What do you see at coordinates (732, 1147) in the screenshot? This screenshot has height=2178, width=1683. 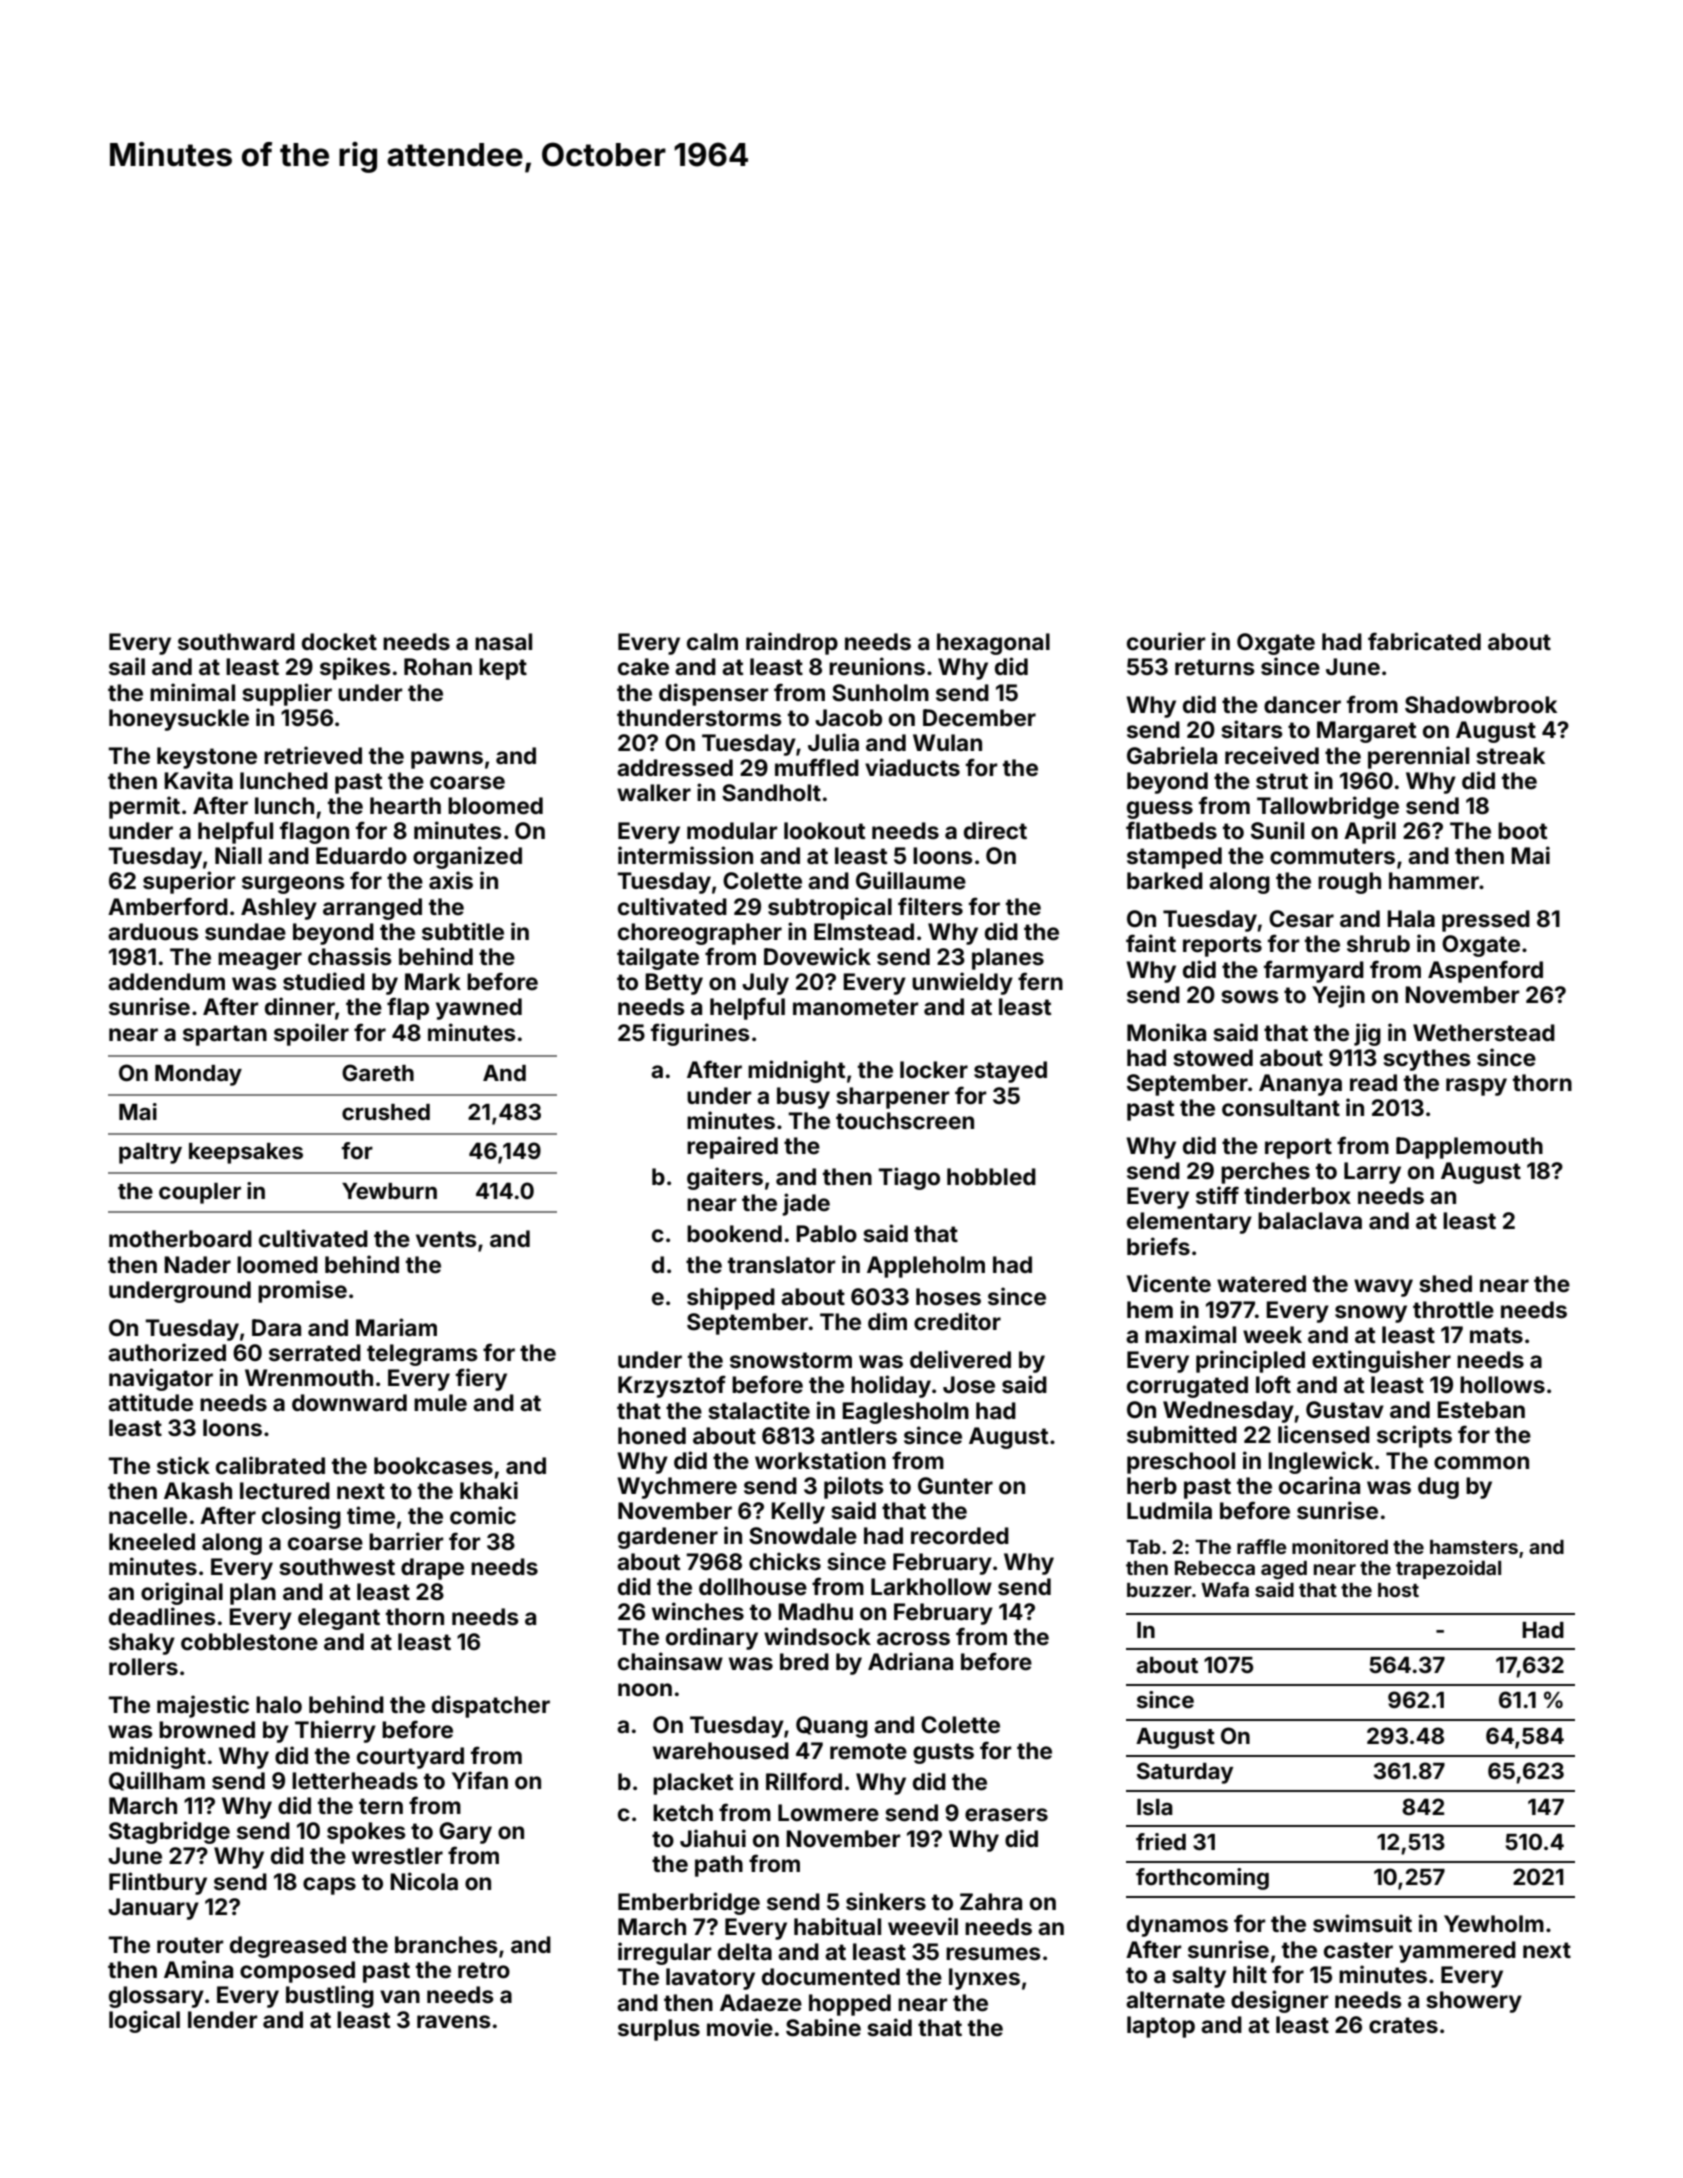 I see `repaired` at bounding box center [732, 1147].
